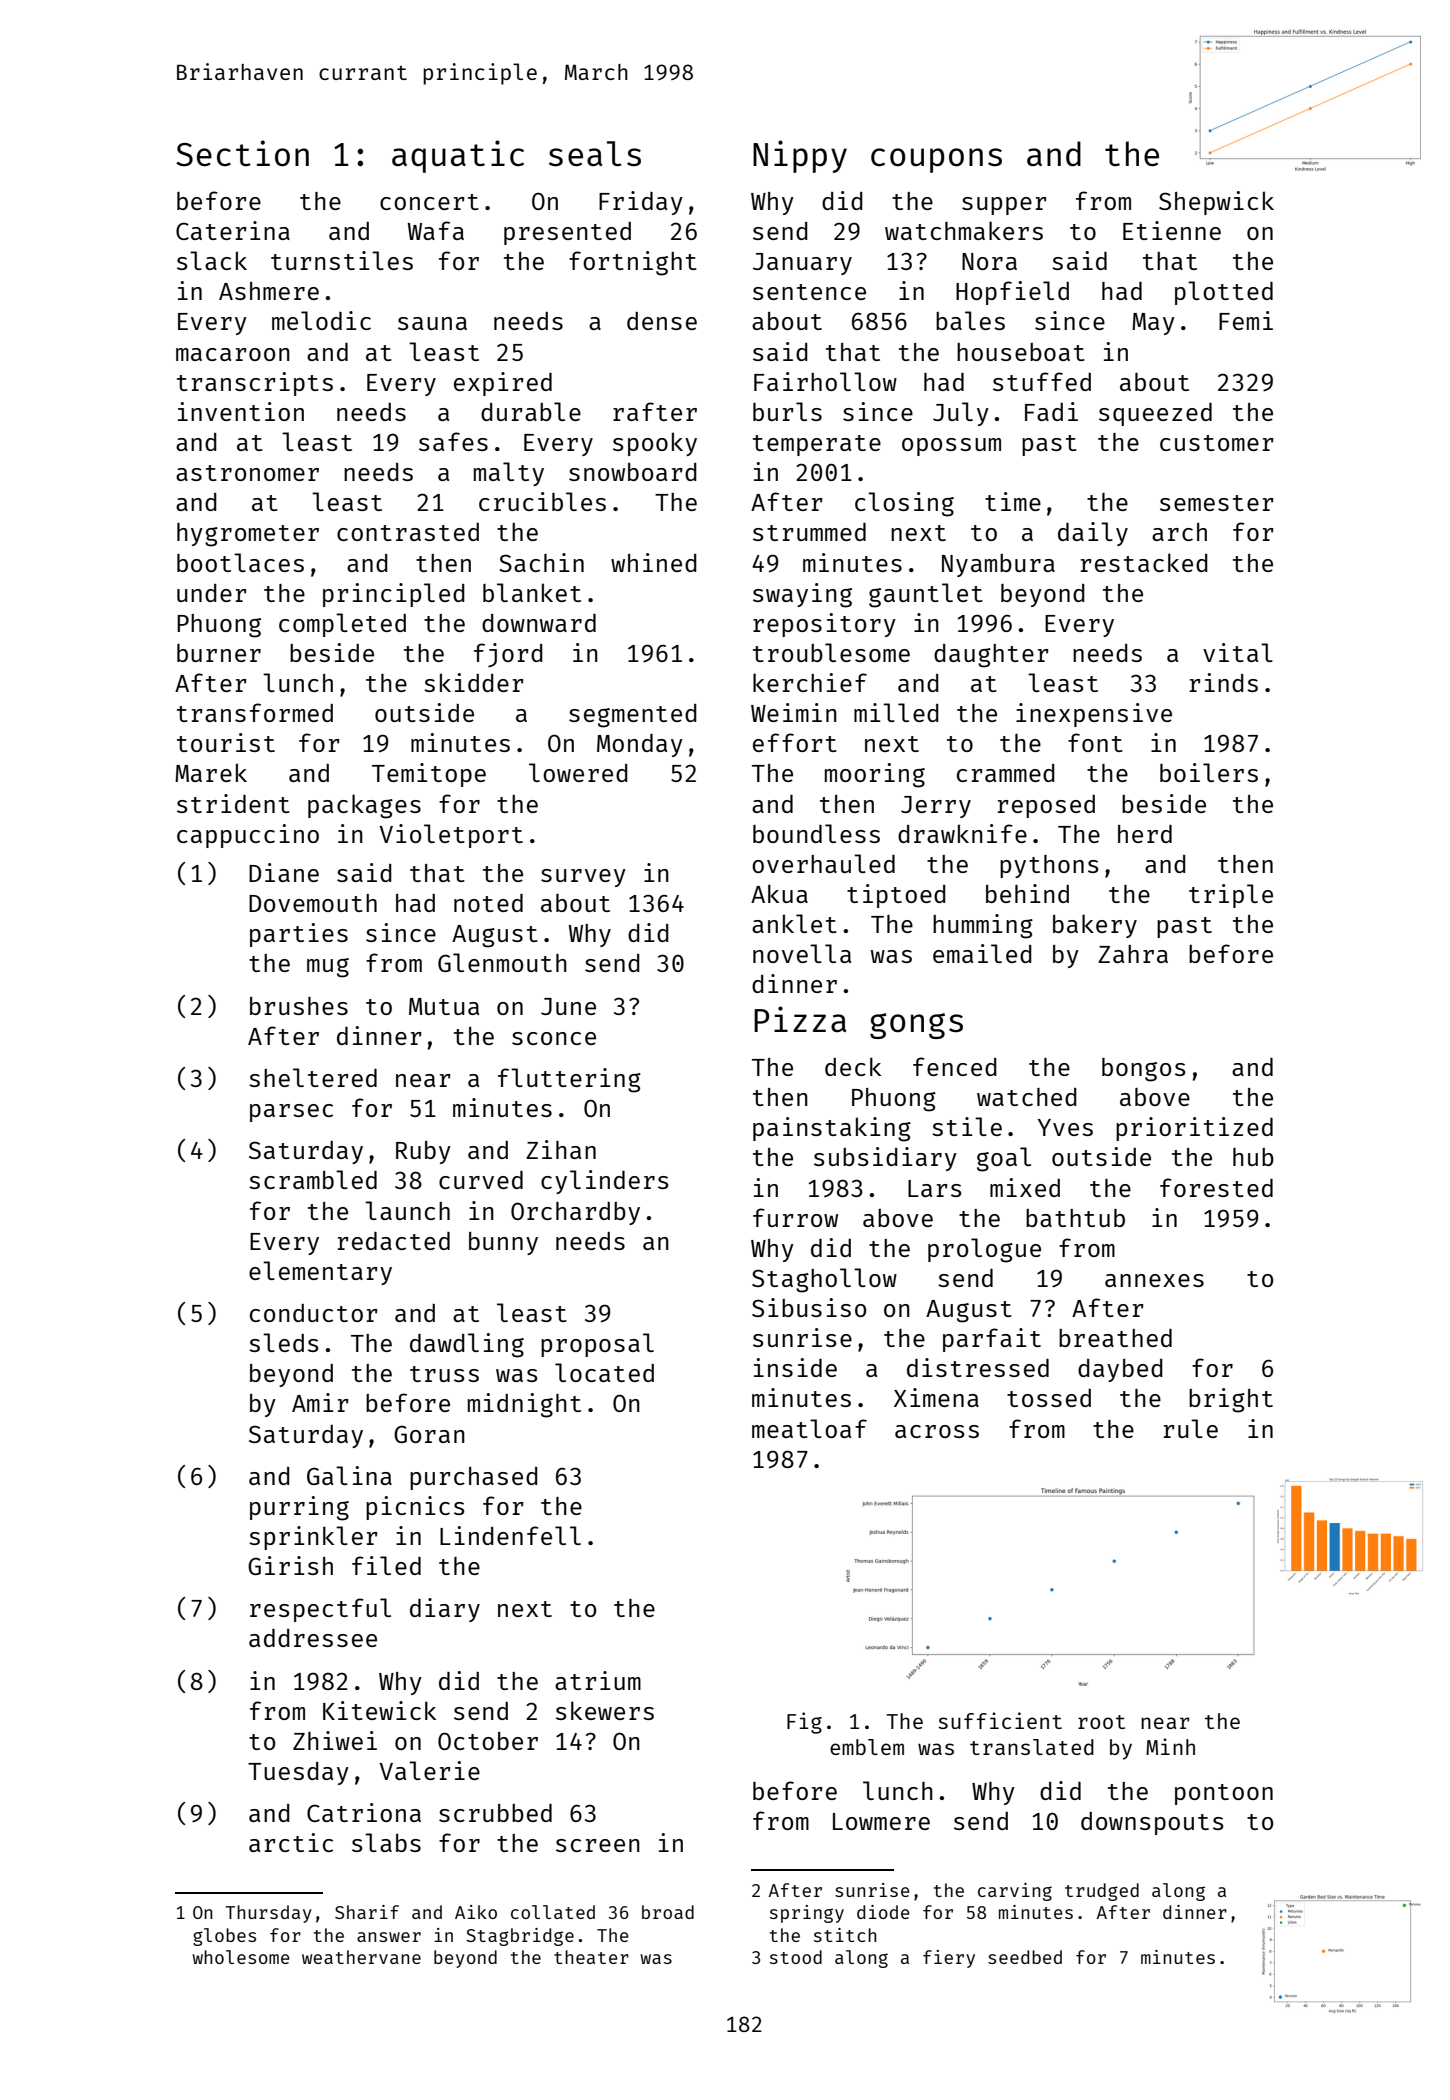 The image size is (1450, 2100). Describe the element at coordinates (796, 1957) in the screenshot. I see `stood` at that location.
